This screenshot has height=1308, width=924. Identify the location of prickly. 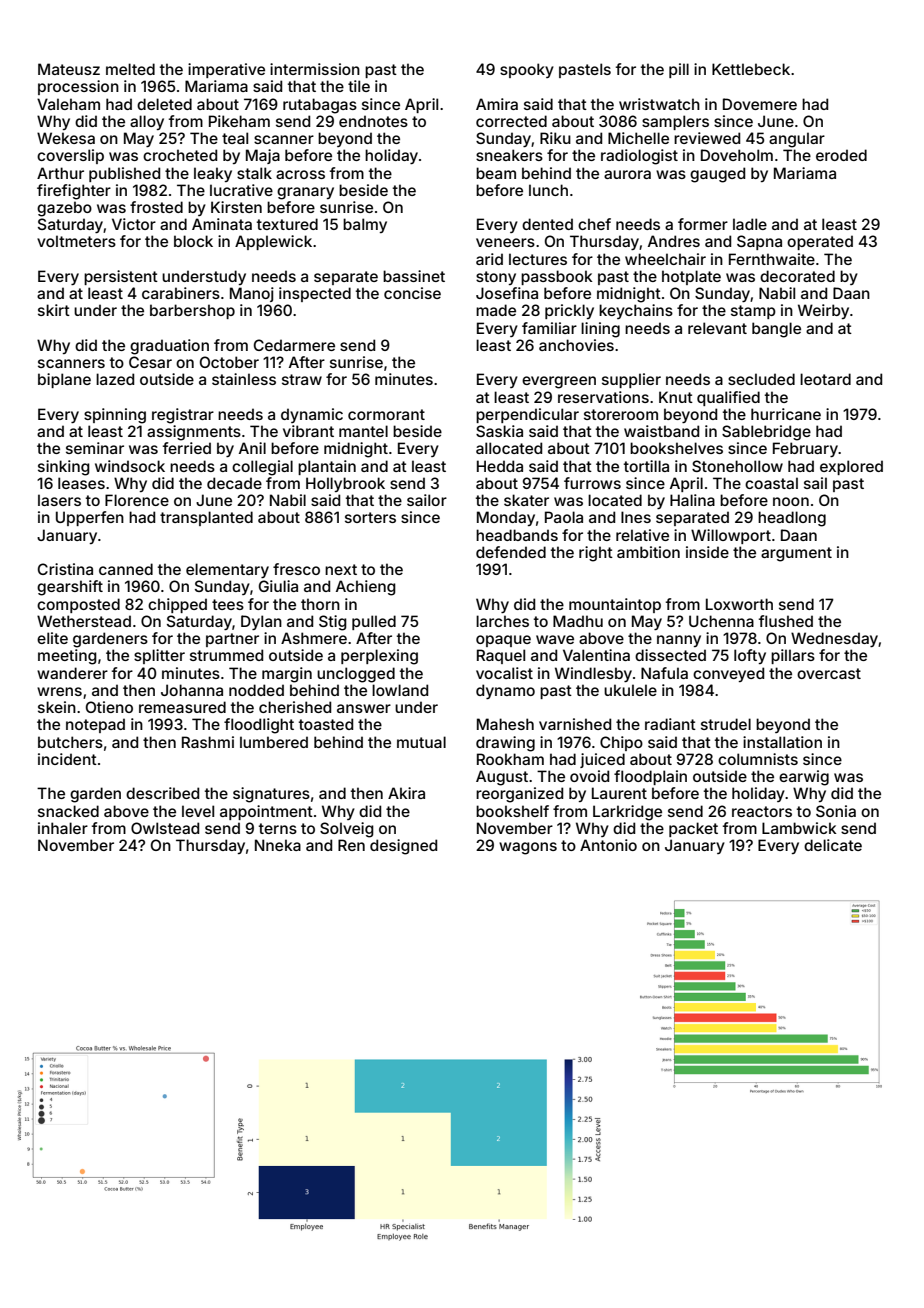
(569, 311).
